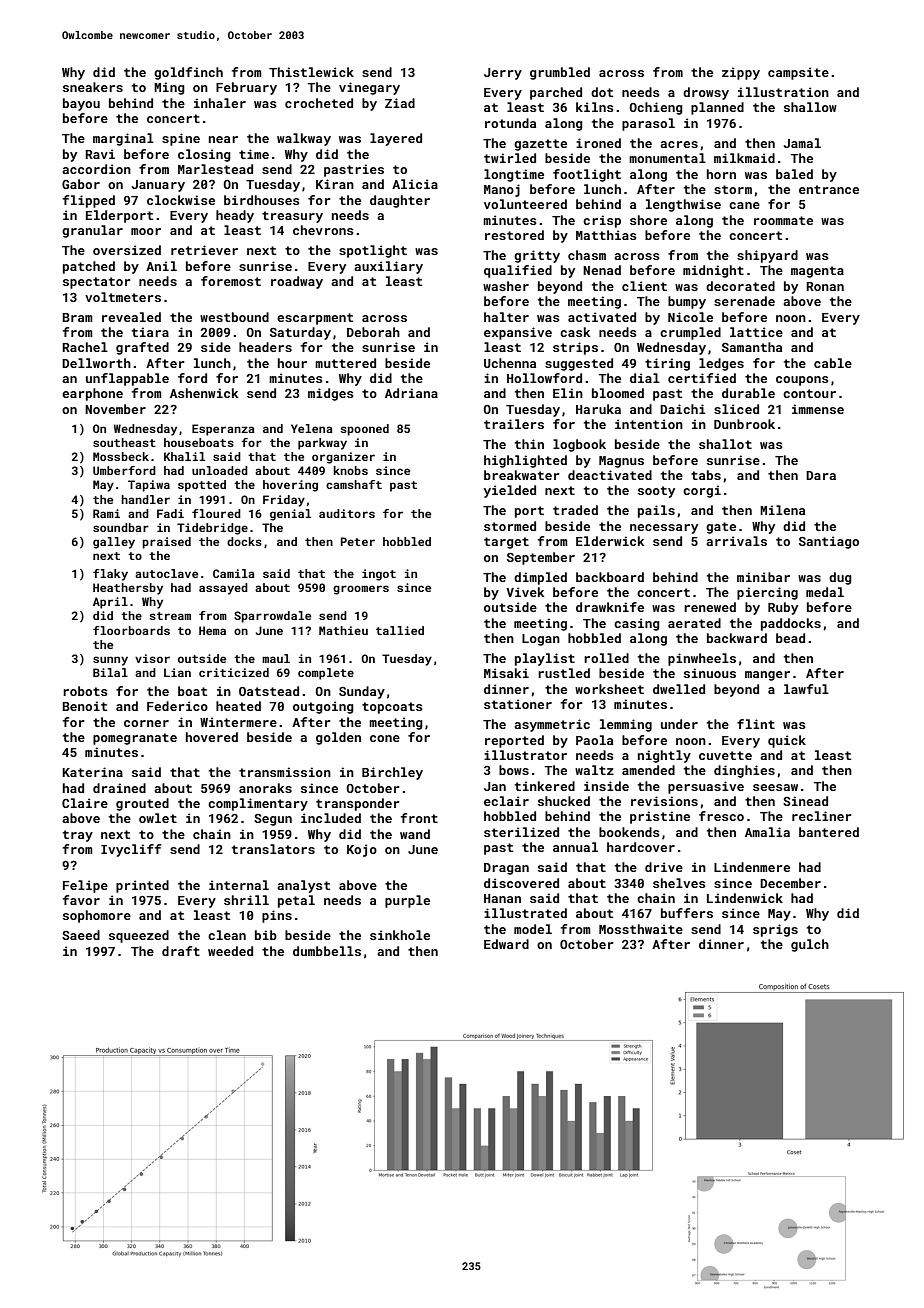  I want to click on Saeed, so click(81, 935).
